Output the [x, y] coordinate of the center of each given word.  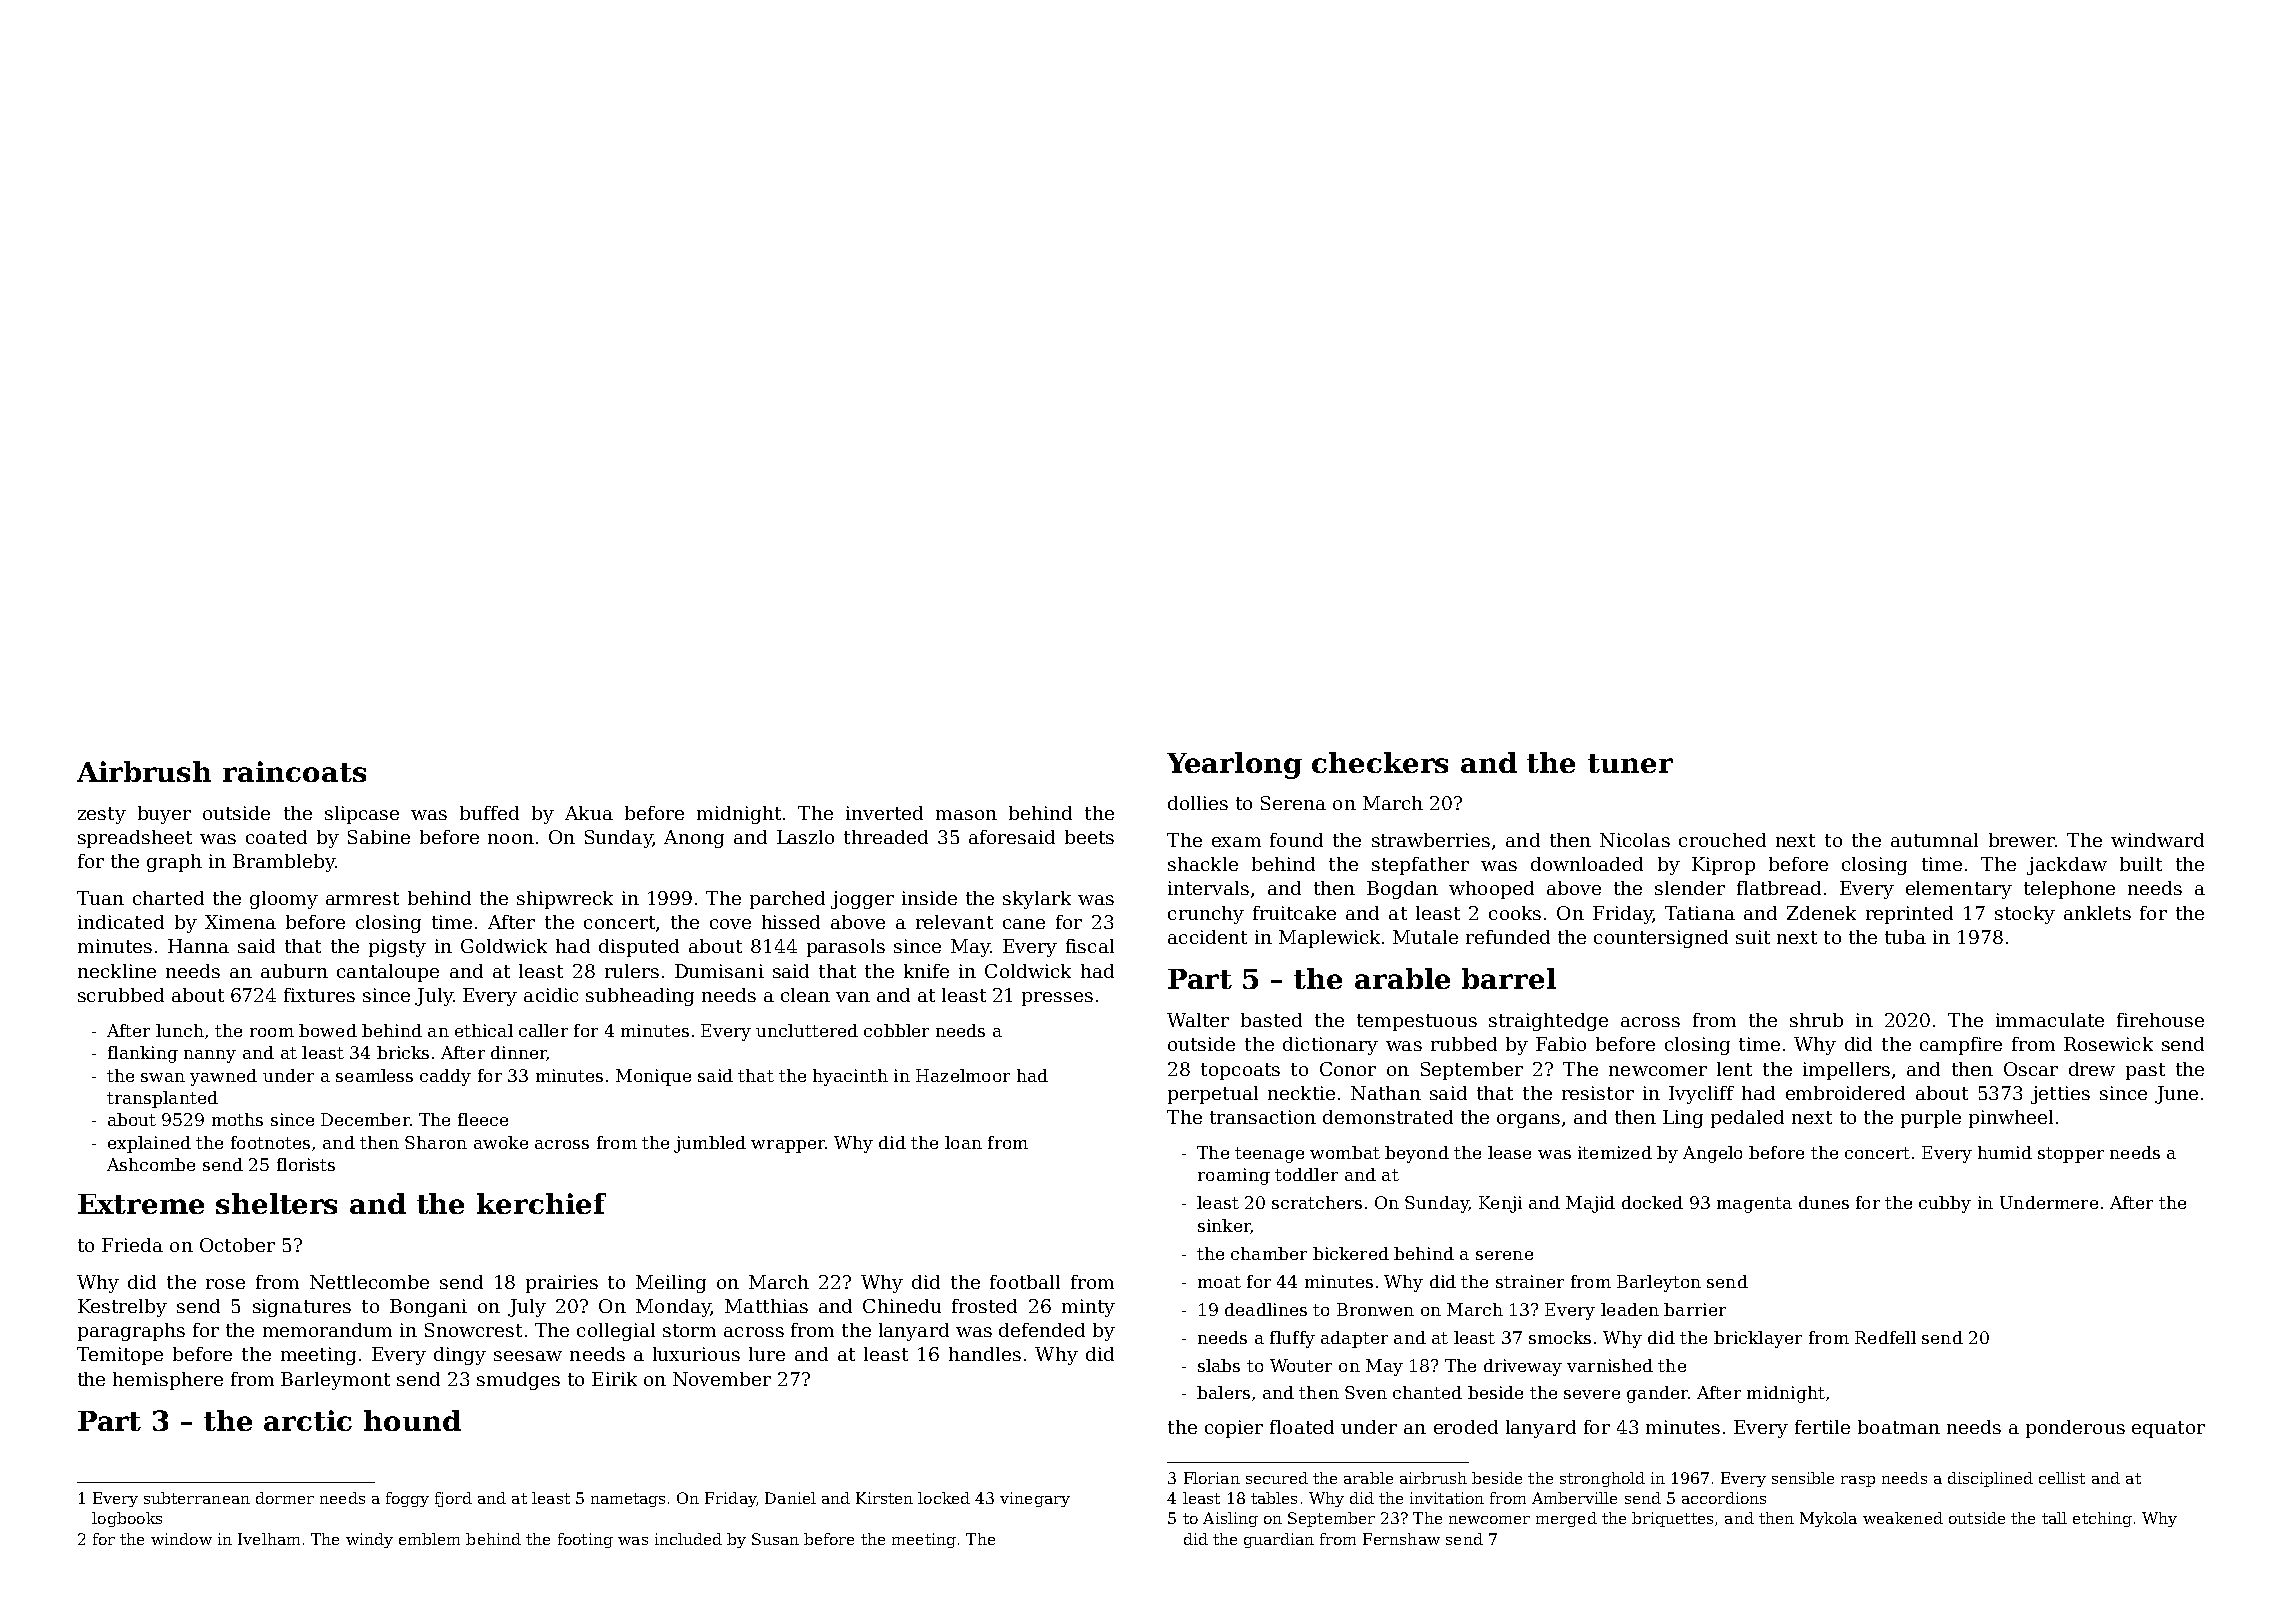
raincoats [294, 771]
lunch [180, 1030]
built [2141, 864]
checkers [1380, 762]
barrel [1509, 978]
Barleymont [335, 1381]
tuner [1630, 763]
